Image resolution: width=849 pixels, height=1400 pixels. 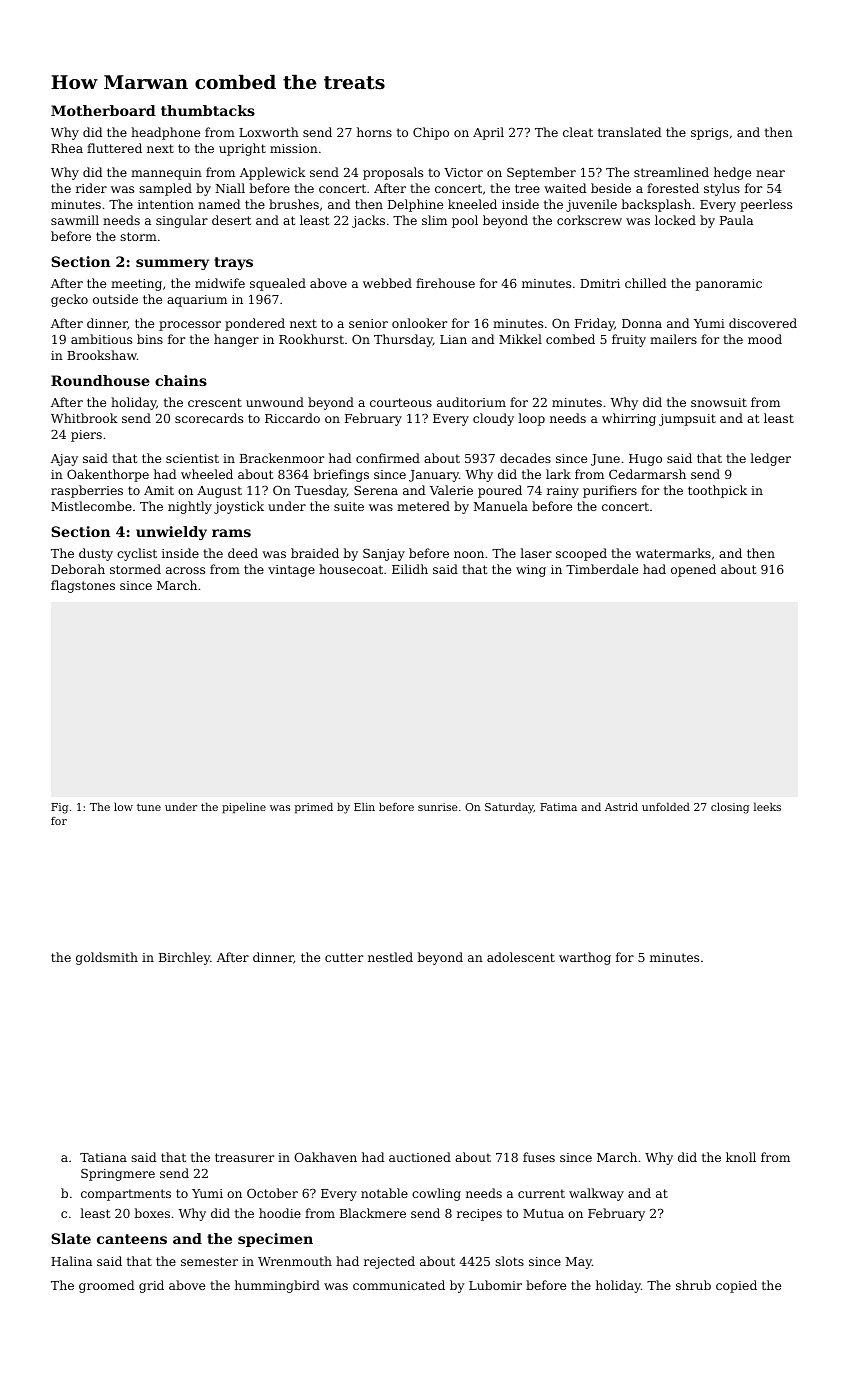 What do you see at coordinates (770, 459) in the image?
I see `ledger` at bounding box center [770, 459].
